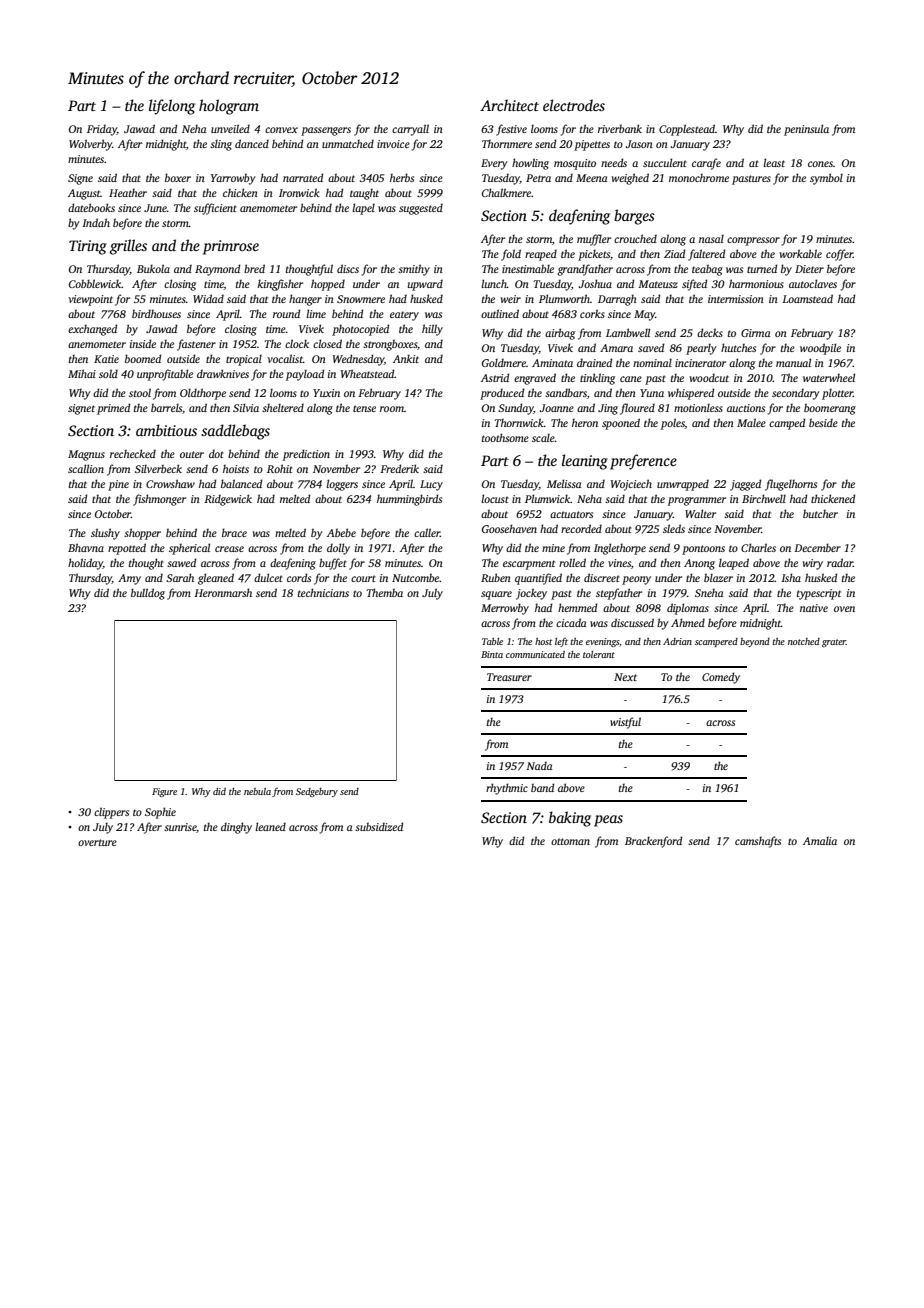 This image has width=924, height=1308. What do you see at coordinates (286, 313) in the image?
I see `round` at bounding box center [286, 313].
